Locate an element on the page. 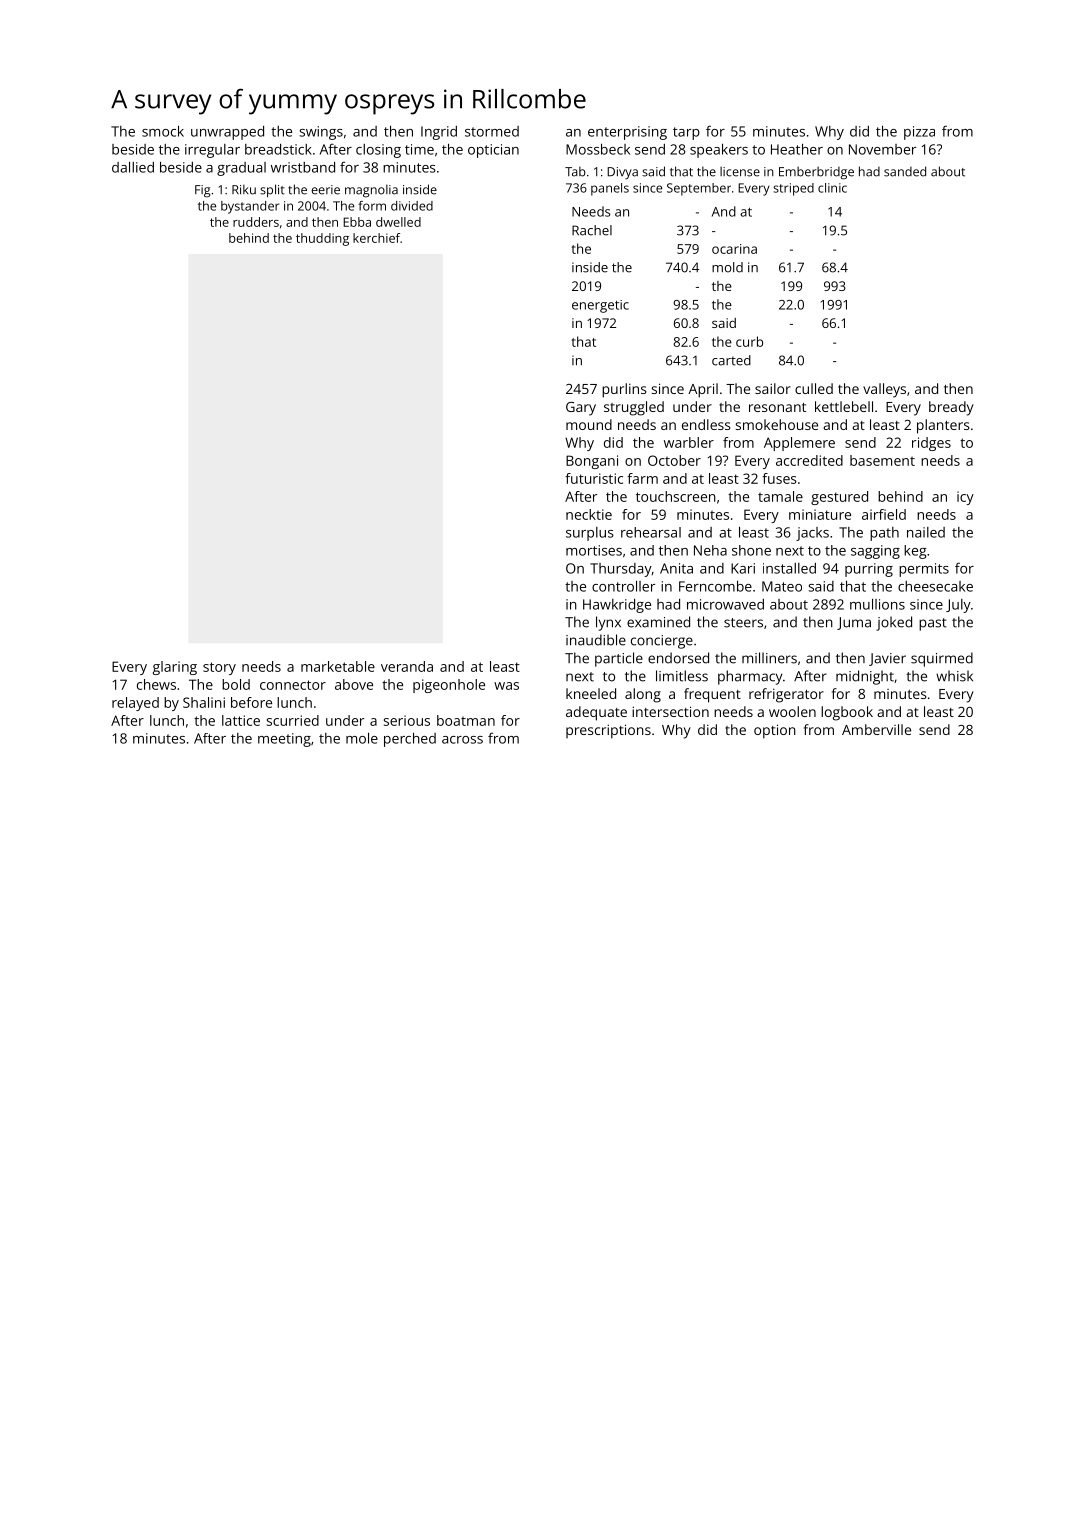  Mossbeck is located at coordinates (598, 149).
